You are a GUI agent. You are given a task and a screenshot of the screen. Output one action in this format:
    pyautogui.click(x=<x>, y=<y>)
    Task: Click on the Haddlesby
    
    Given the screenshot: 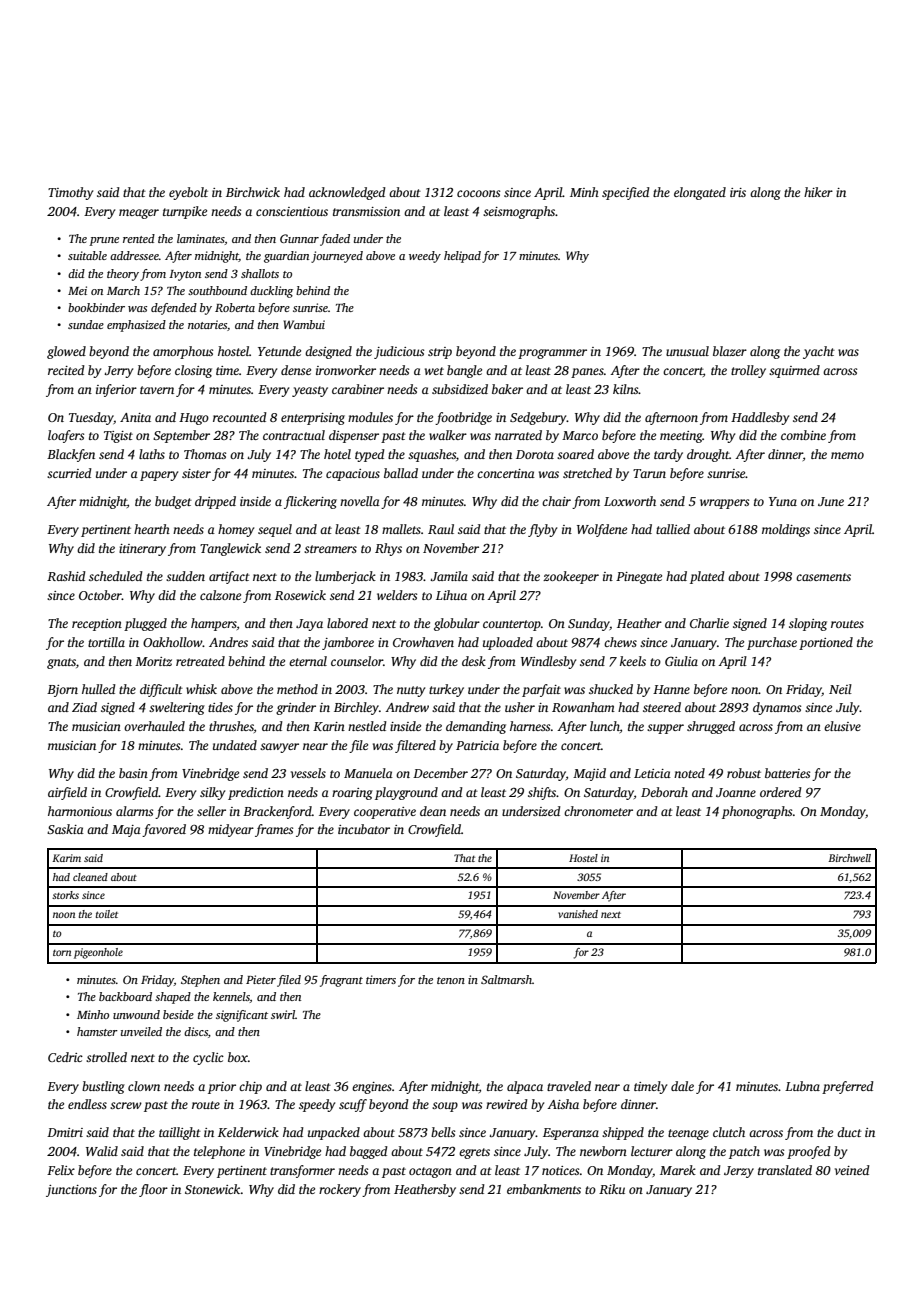 What is the action you would take?
    pyautogui.click(x=760, y=418)
